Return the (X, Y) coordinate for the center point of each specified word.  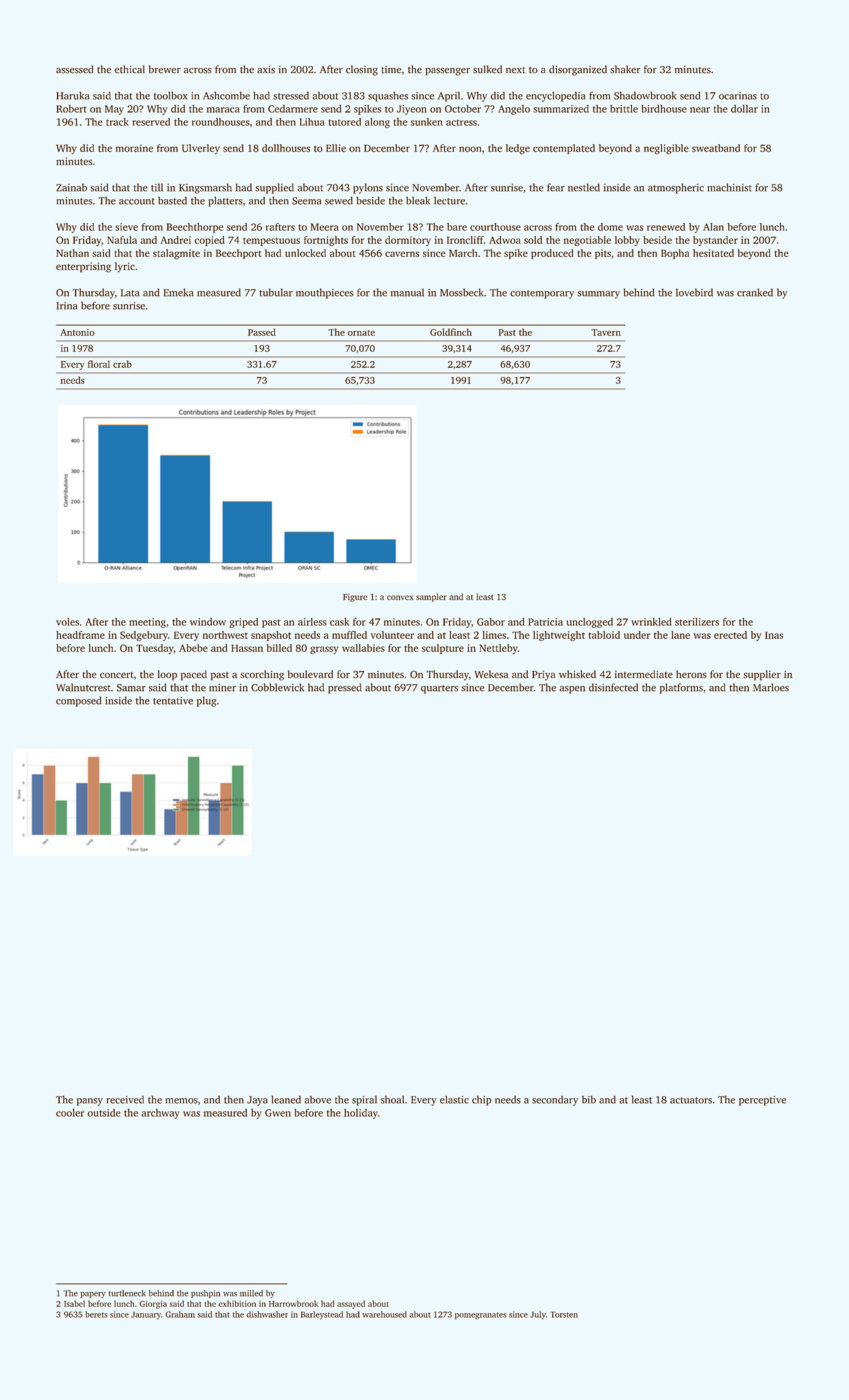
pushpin (205, 1294)
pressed (345, 688)
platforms (681, 688)
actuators (691, 1100)
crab (122, 364)
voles (67, 622)
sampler (431, 597)
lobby (627, 241)
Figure (355, 598)
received (125, 1100)
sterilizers (697, 622)
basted (172, 200)
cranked (755, 292)
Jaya (257, 1101)
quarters (439, 689)
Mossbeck (462, 292)
